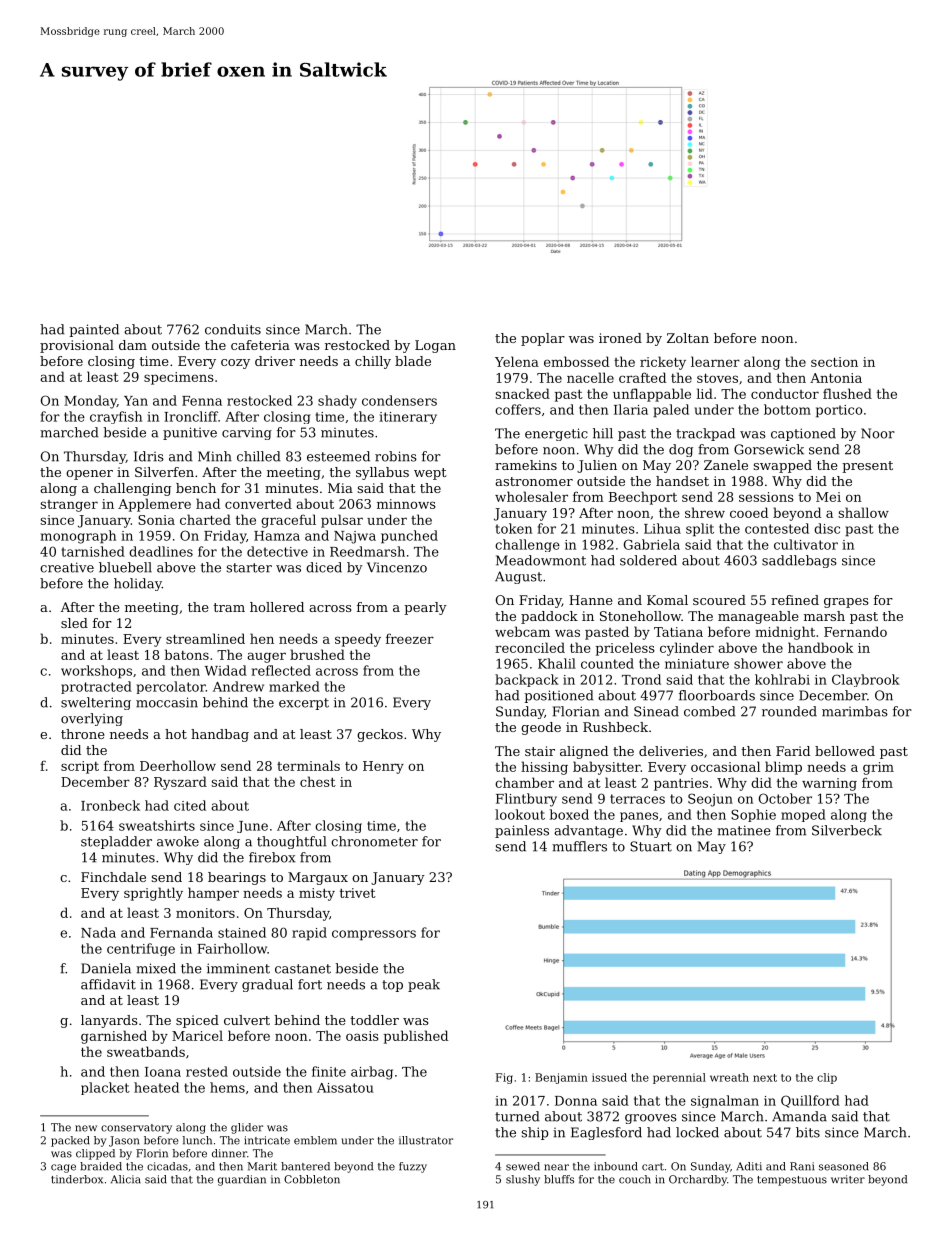 Image resolution: width=952 pixels, height=1233 pixels. I want to click on peak, so click(424, 985).
